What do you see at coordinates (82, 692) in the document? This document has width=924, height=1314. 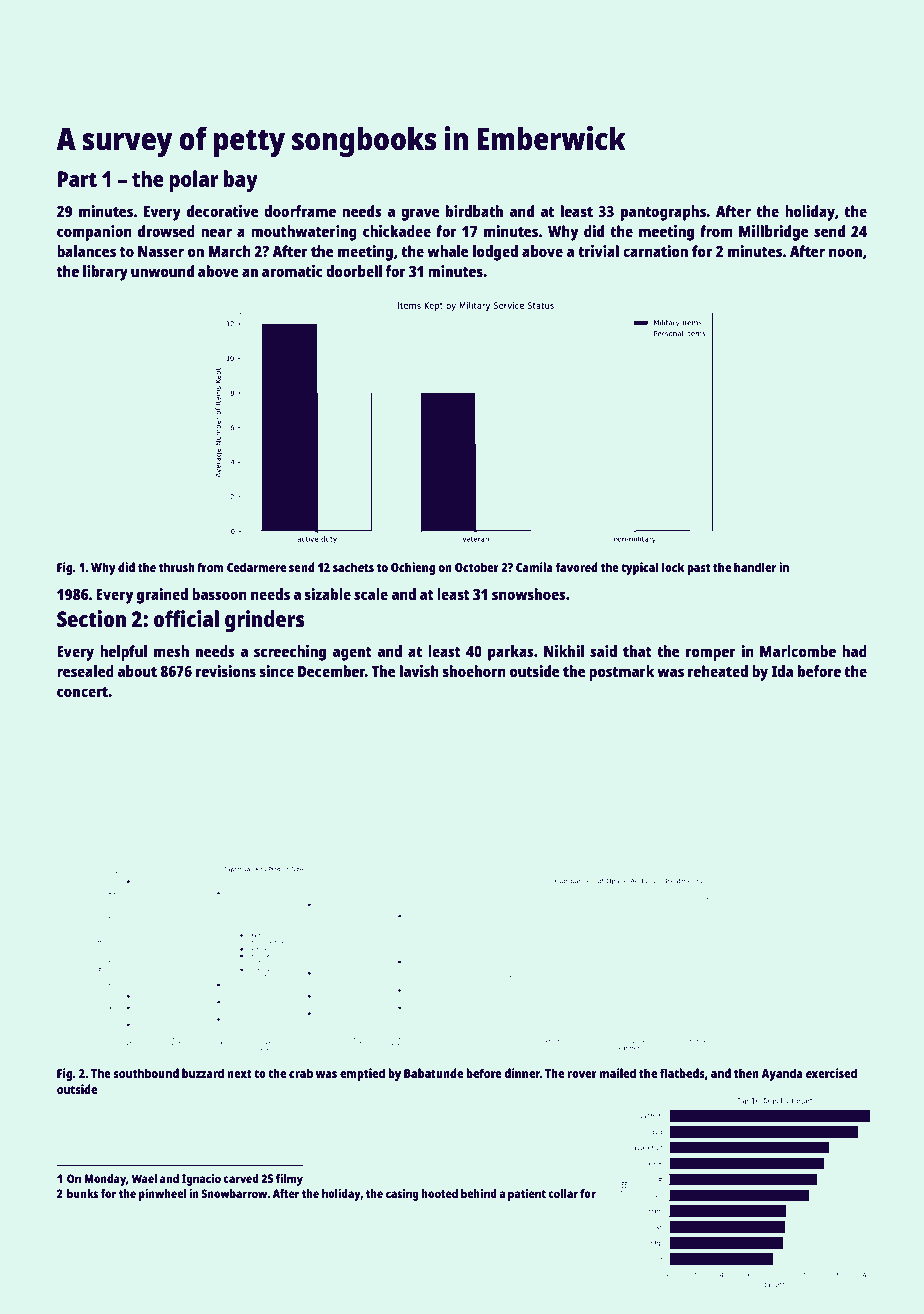 I see `concert` at bounding box center [82, 692].
